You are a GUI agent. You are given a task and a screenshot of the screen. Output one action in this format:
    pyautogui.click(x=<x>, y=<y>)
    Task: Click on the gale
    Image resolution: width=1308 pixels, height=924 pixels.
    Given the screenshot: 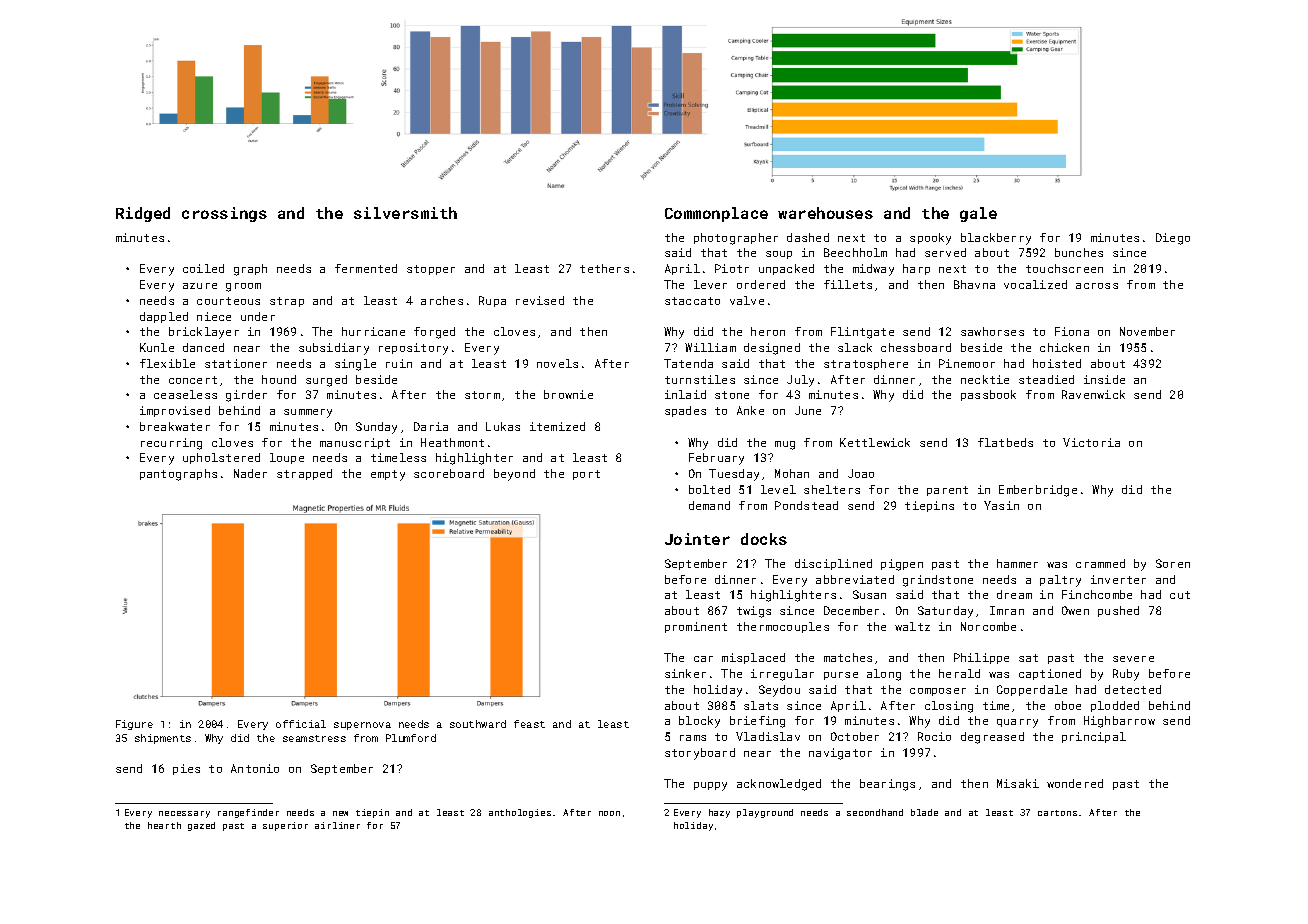 What is the action you would take?
    pyautogui.click(x=978, y=214)
